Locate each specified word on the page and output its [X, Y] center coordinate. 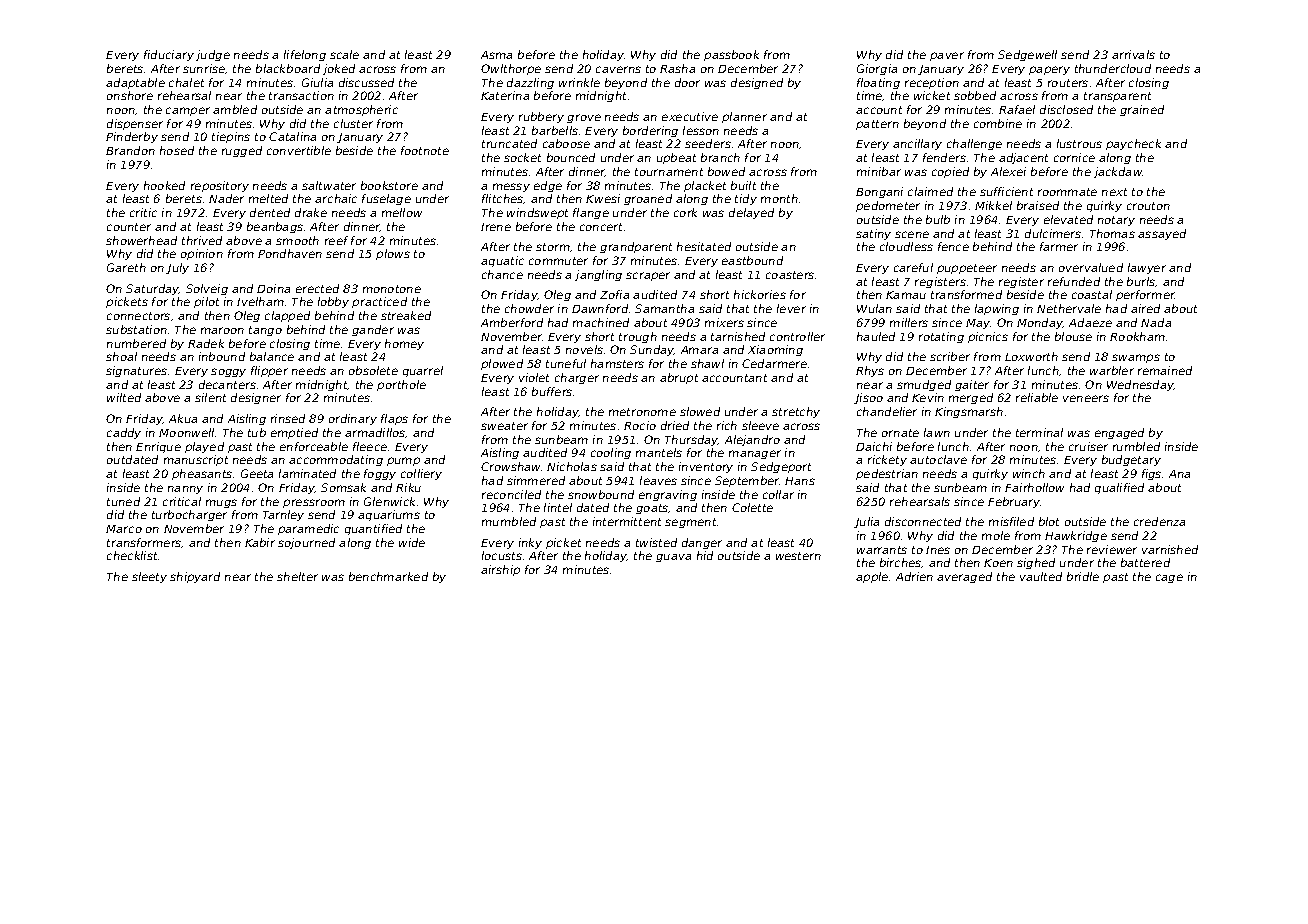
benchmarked [388, 576]
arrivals [1133, 54]
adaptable [135, 83]
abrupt [679, 378]
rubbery [541, 117]
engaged [1119, 433]
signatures [136, 371]
